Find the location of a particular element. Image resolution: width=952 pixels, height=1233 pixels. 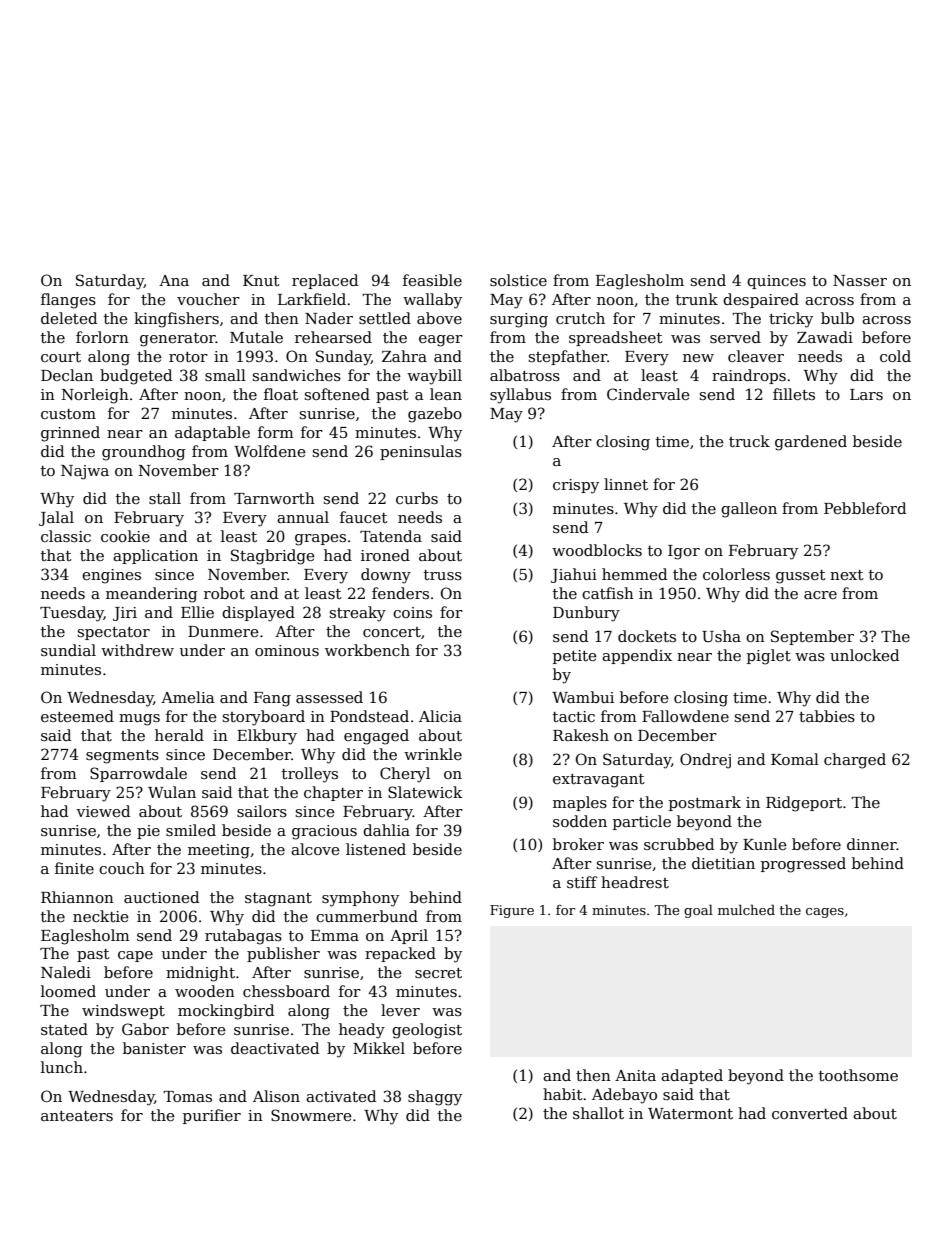

cold is located at coordinates (895, 356).
